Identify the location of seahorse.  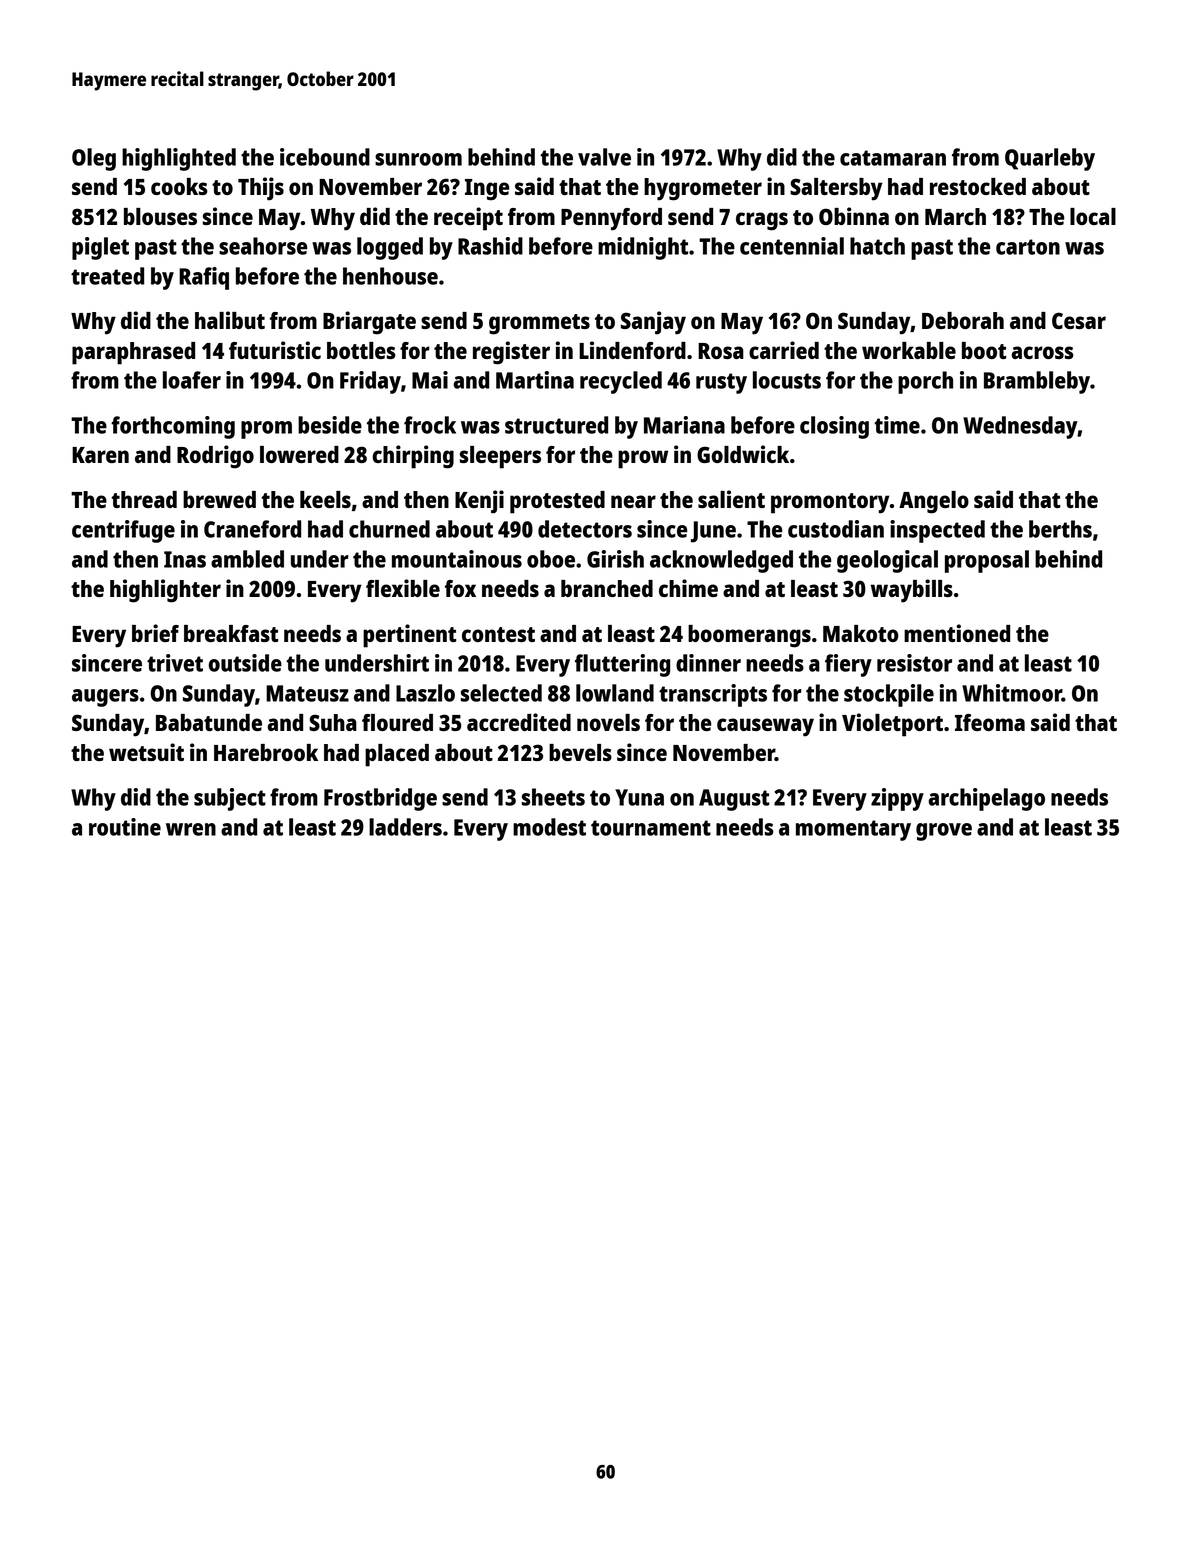
(263, 246).
